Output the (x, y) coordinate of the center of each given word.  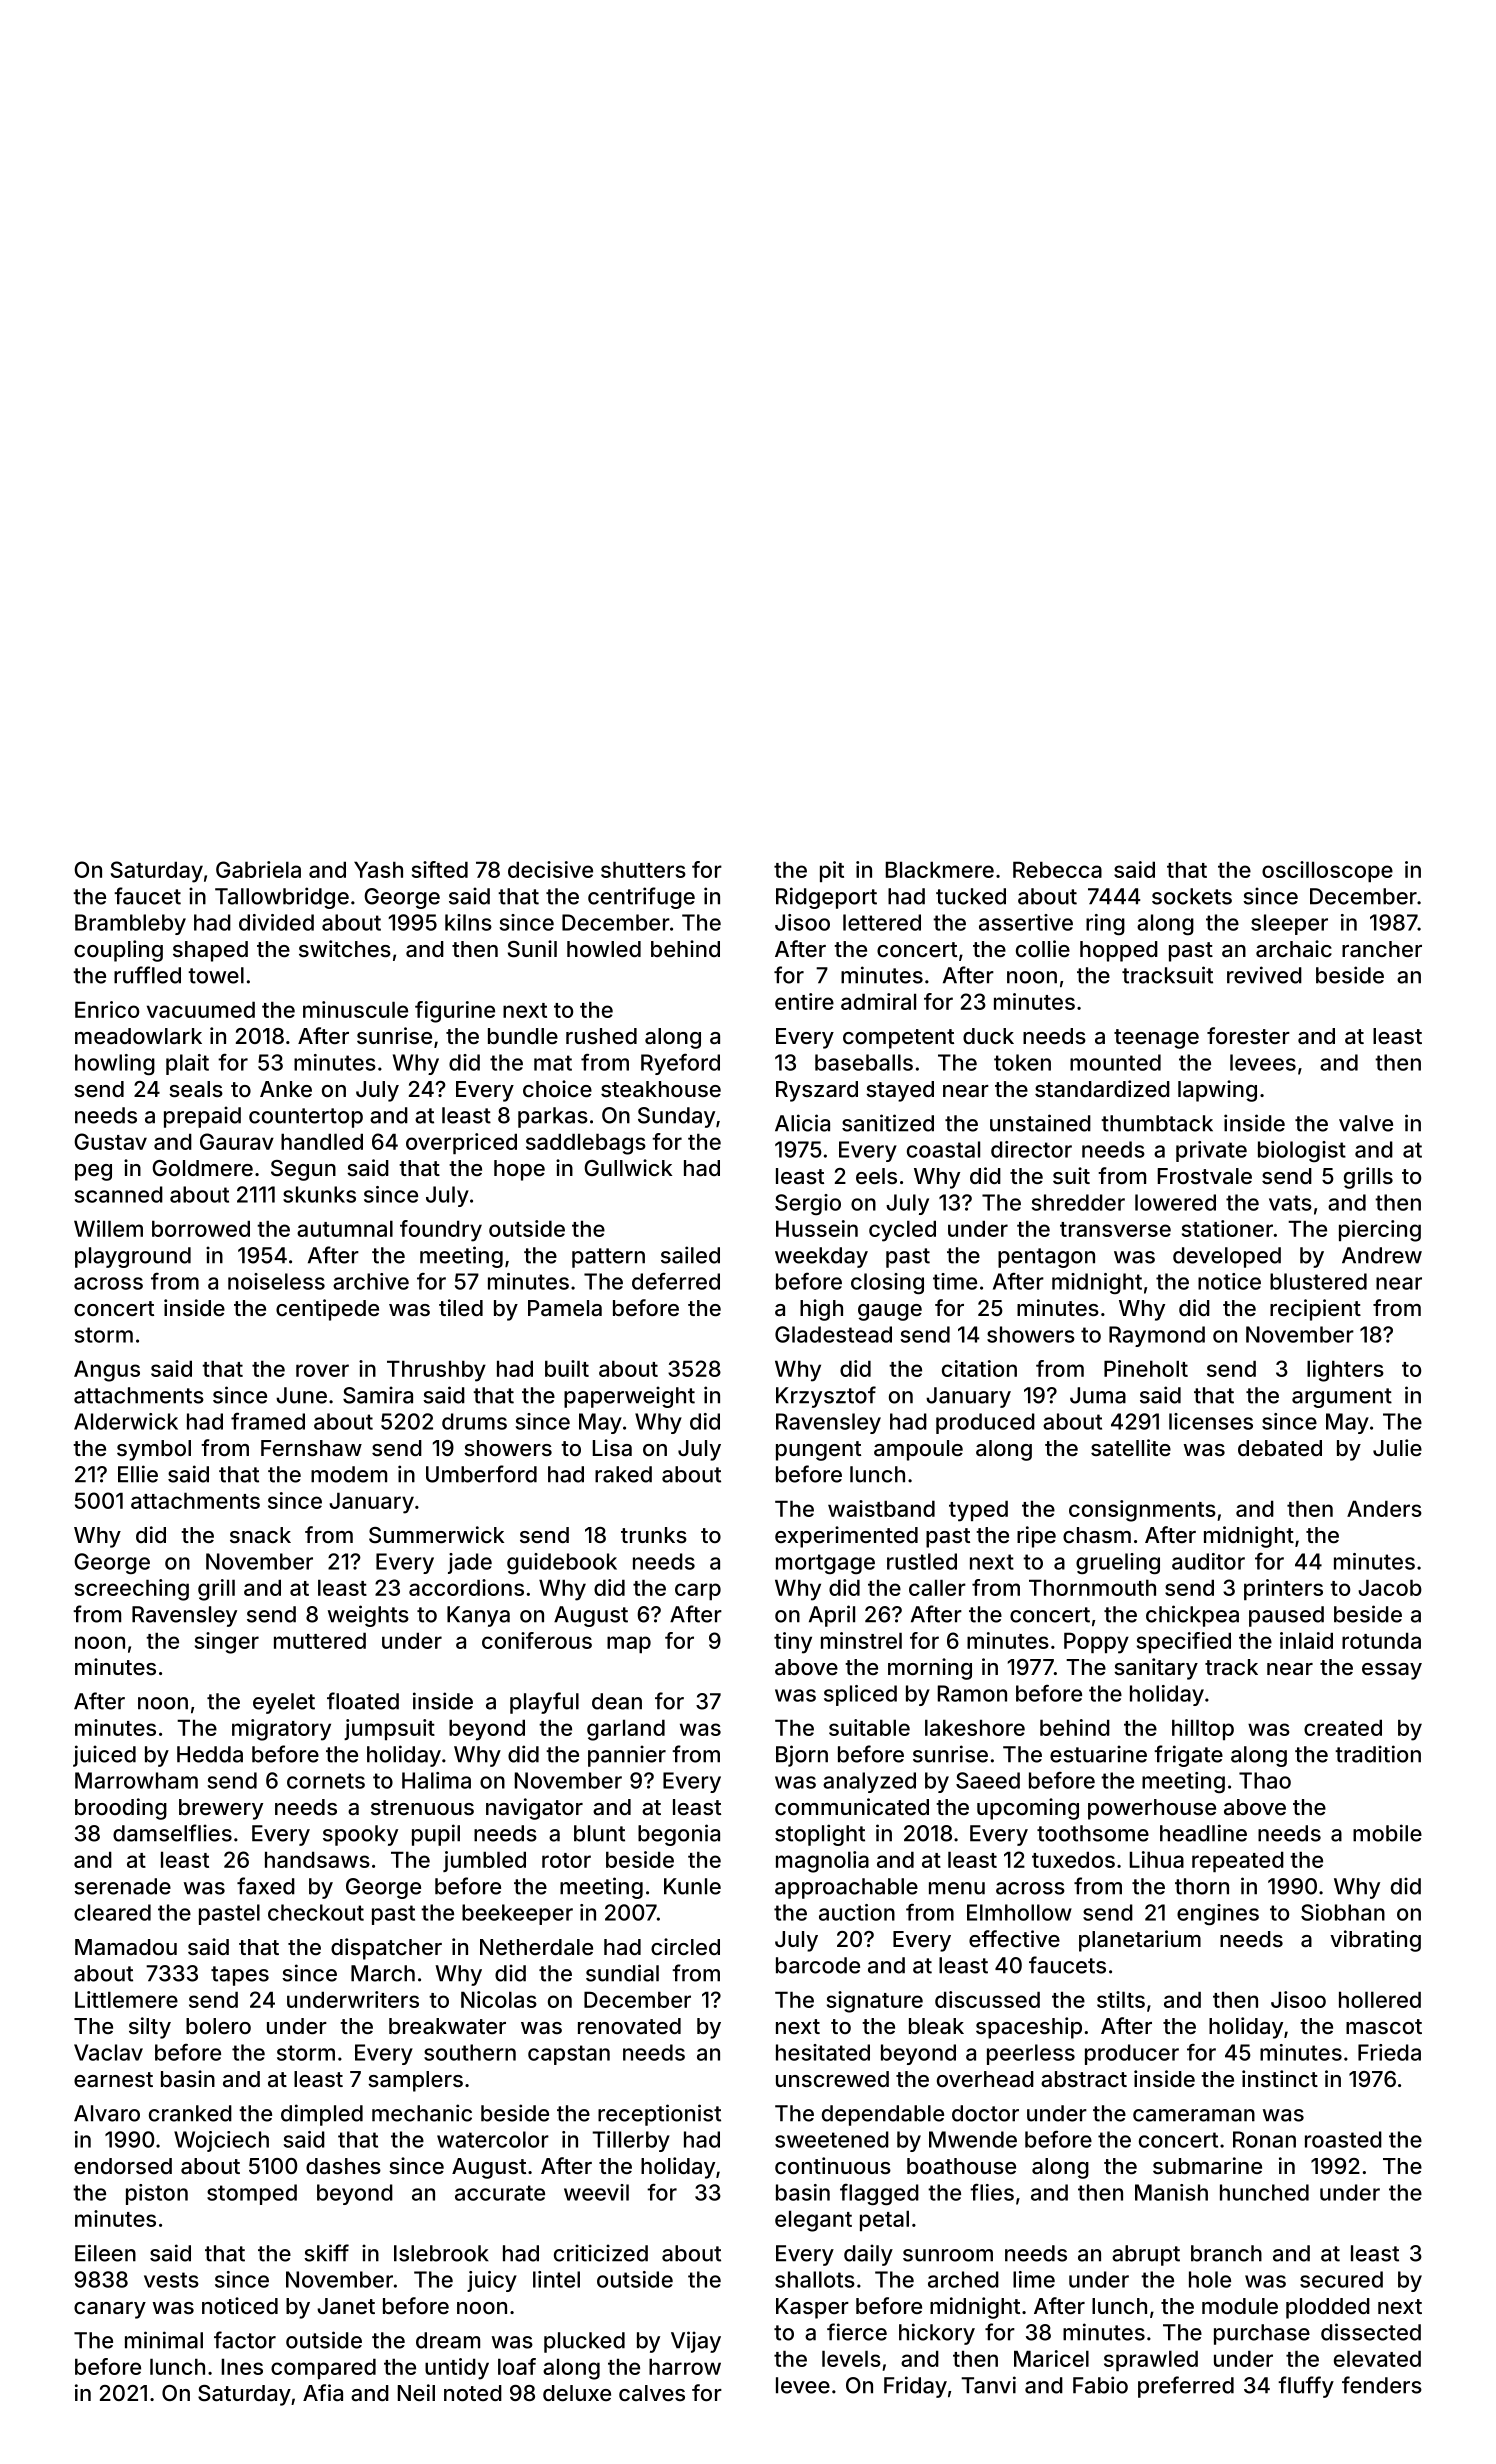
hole (1210, 2279)
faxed (266, 1886)
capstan (569, 2055)
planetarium (1140, 1941)
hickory (937, 2334)
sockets (1192, 896)
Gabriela (258, 869)
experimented (846, 1537)
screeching (132, 1590)
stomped (252, 2194)
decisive (550, 869)
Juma (1098, 1395)
